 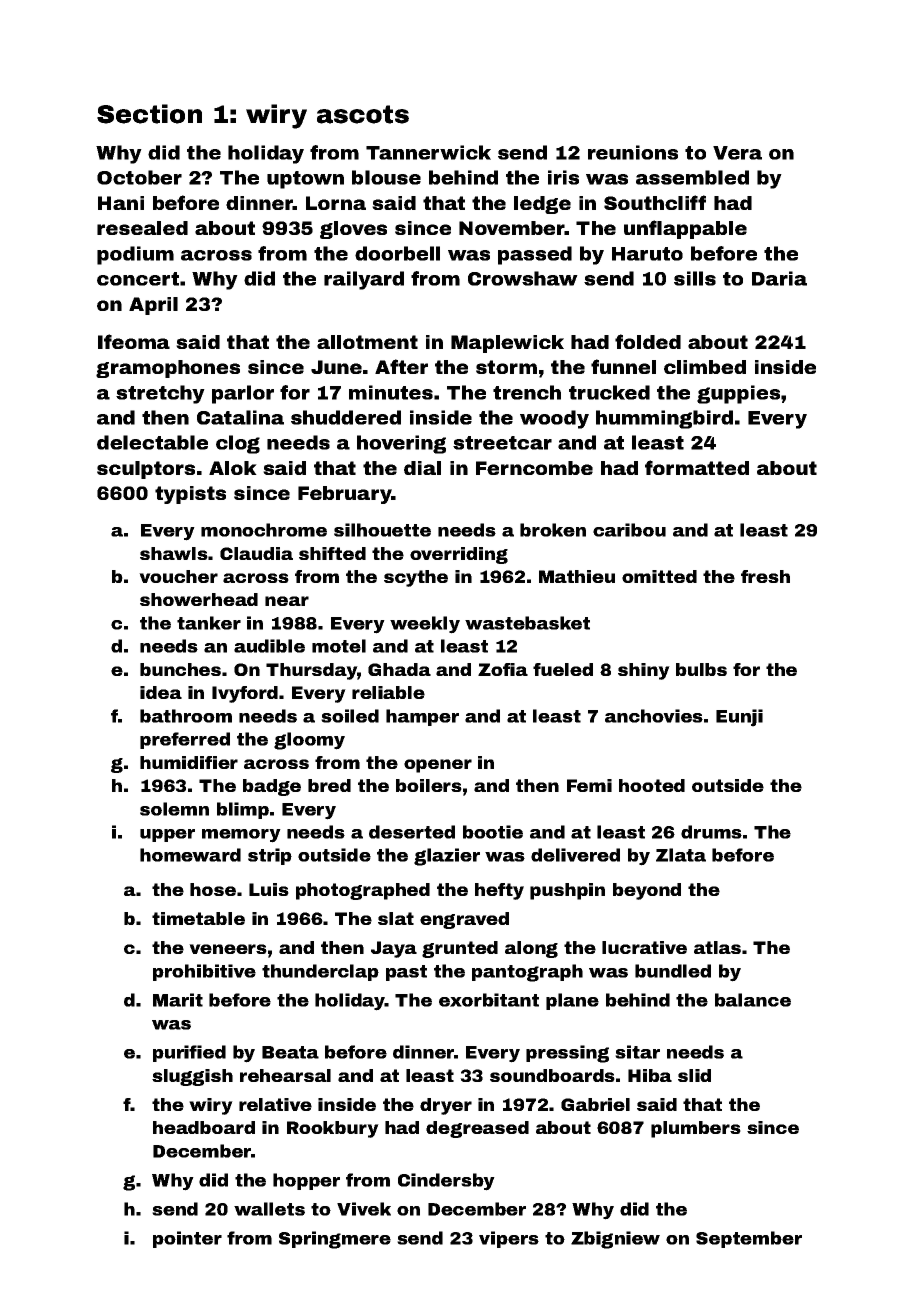 I want to click on bootie, so click(x=493, y=832).
